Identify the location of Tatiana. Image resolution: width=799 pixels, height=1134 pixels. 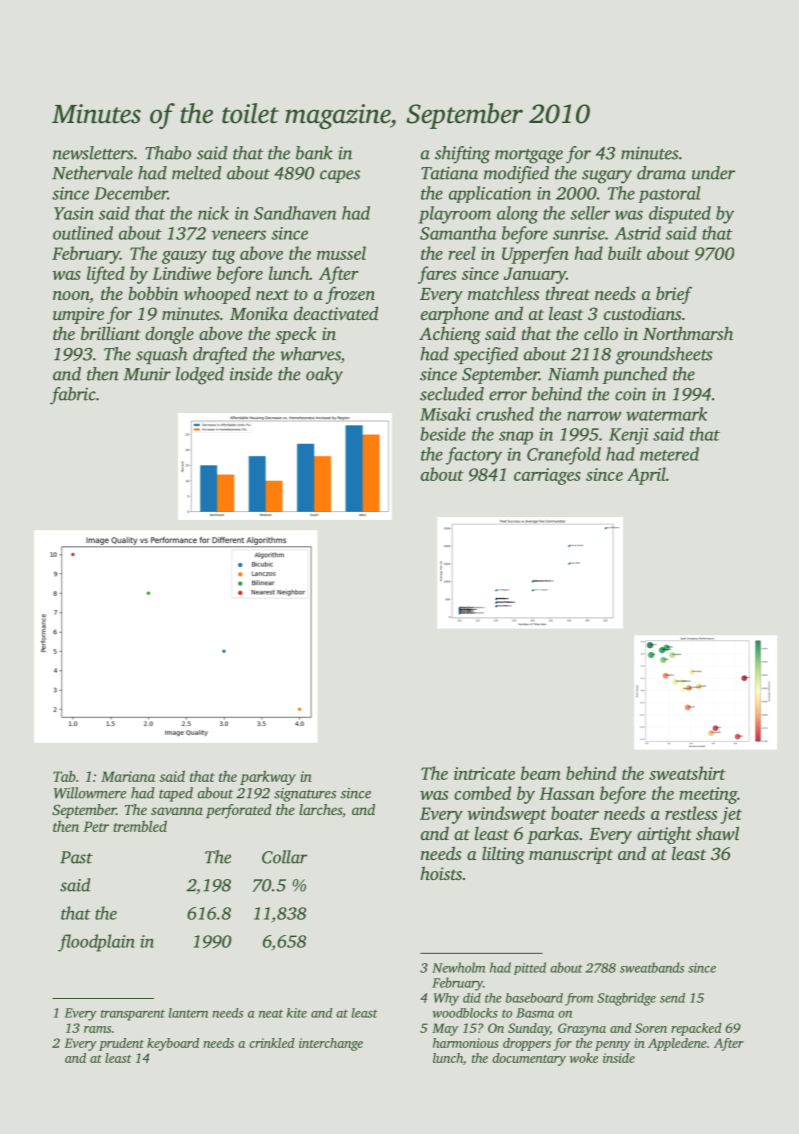
(449, 173).
